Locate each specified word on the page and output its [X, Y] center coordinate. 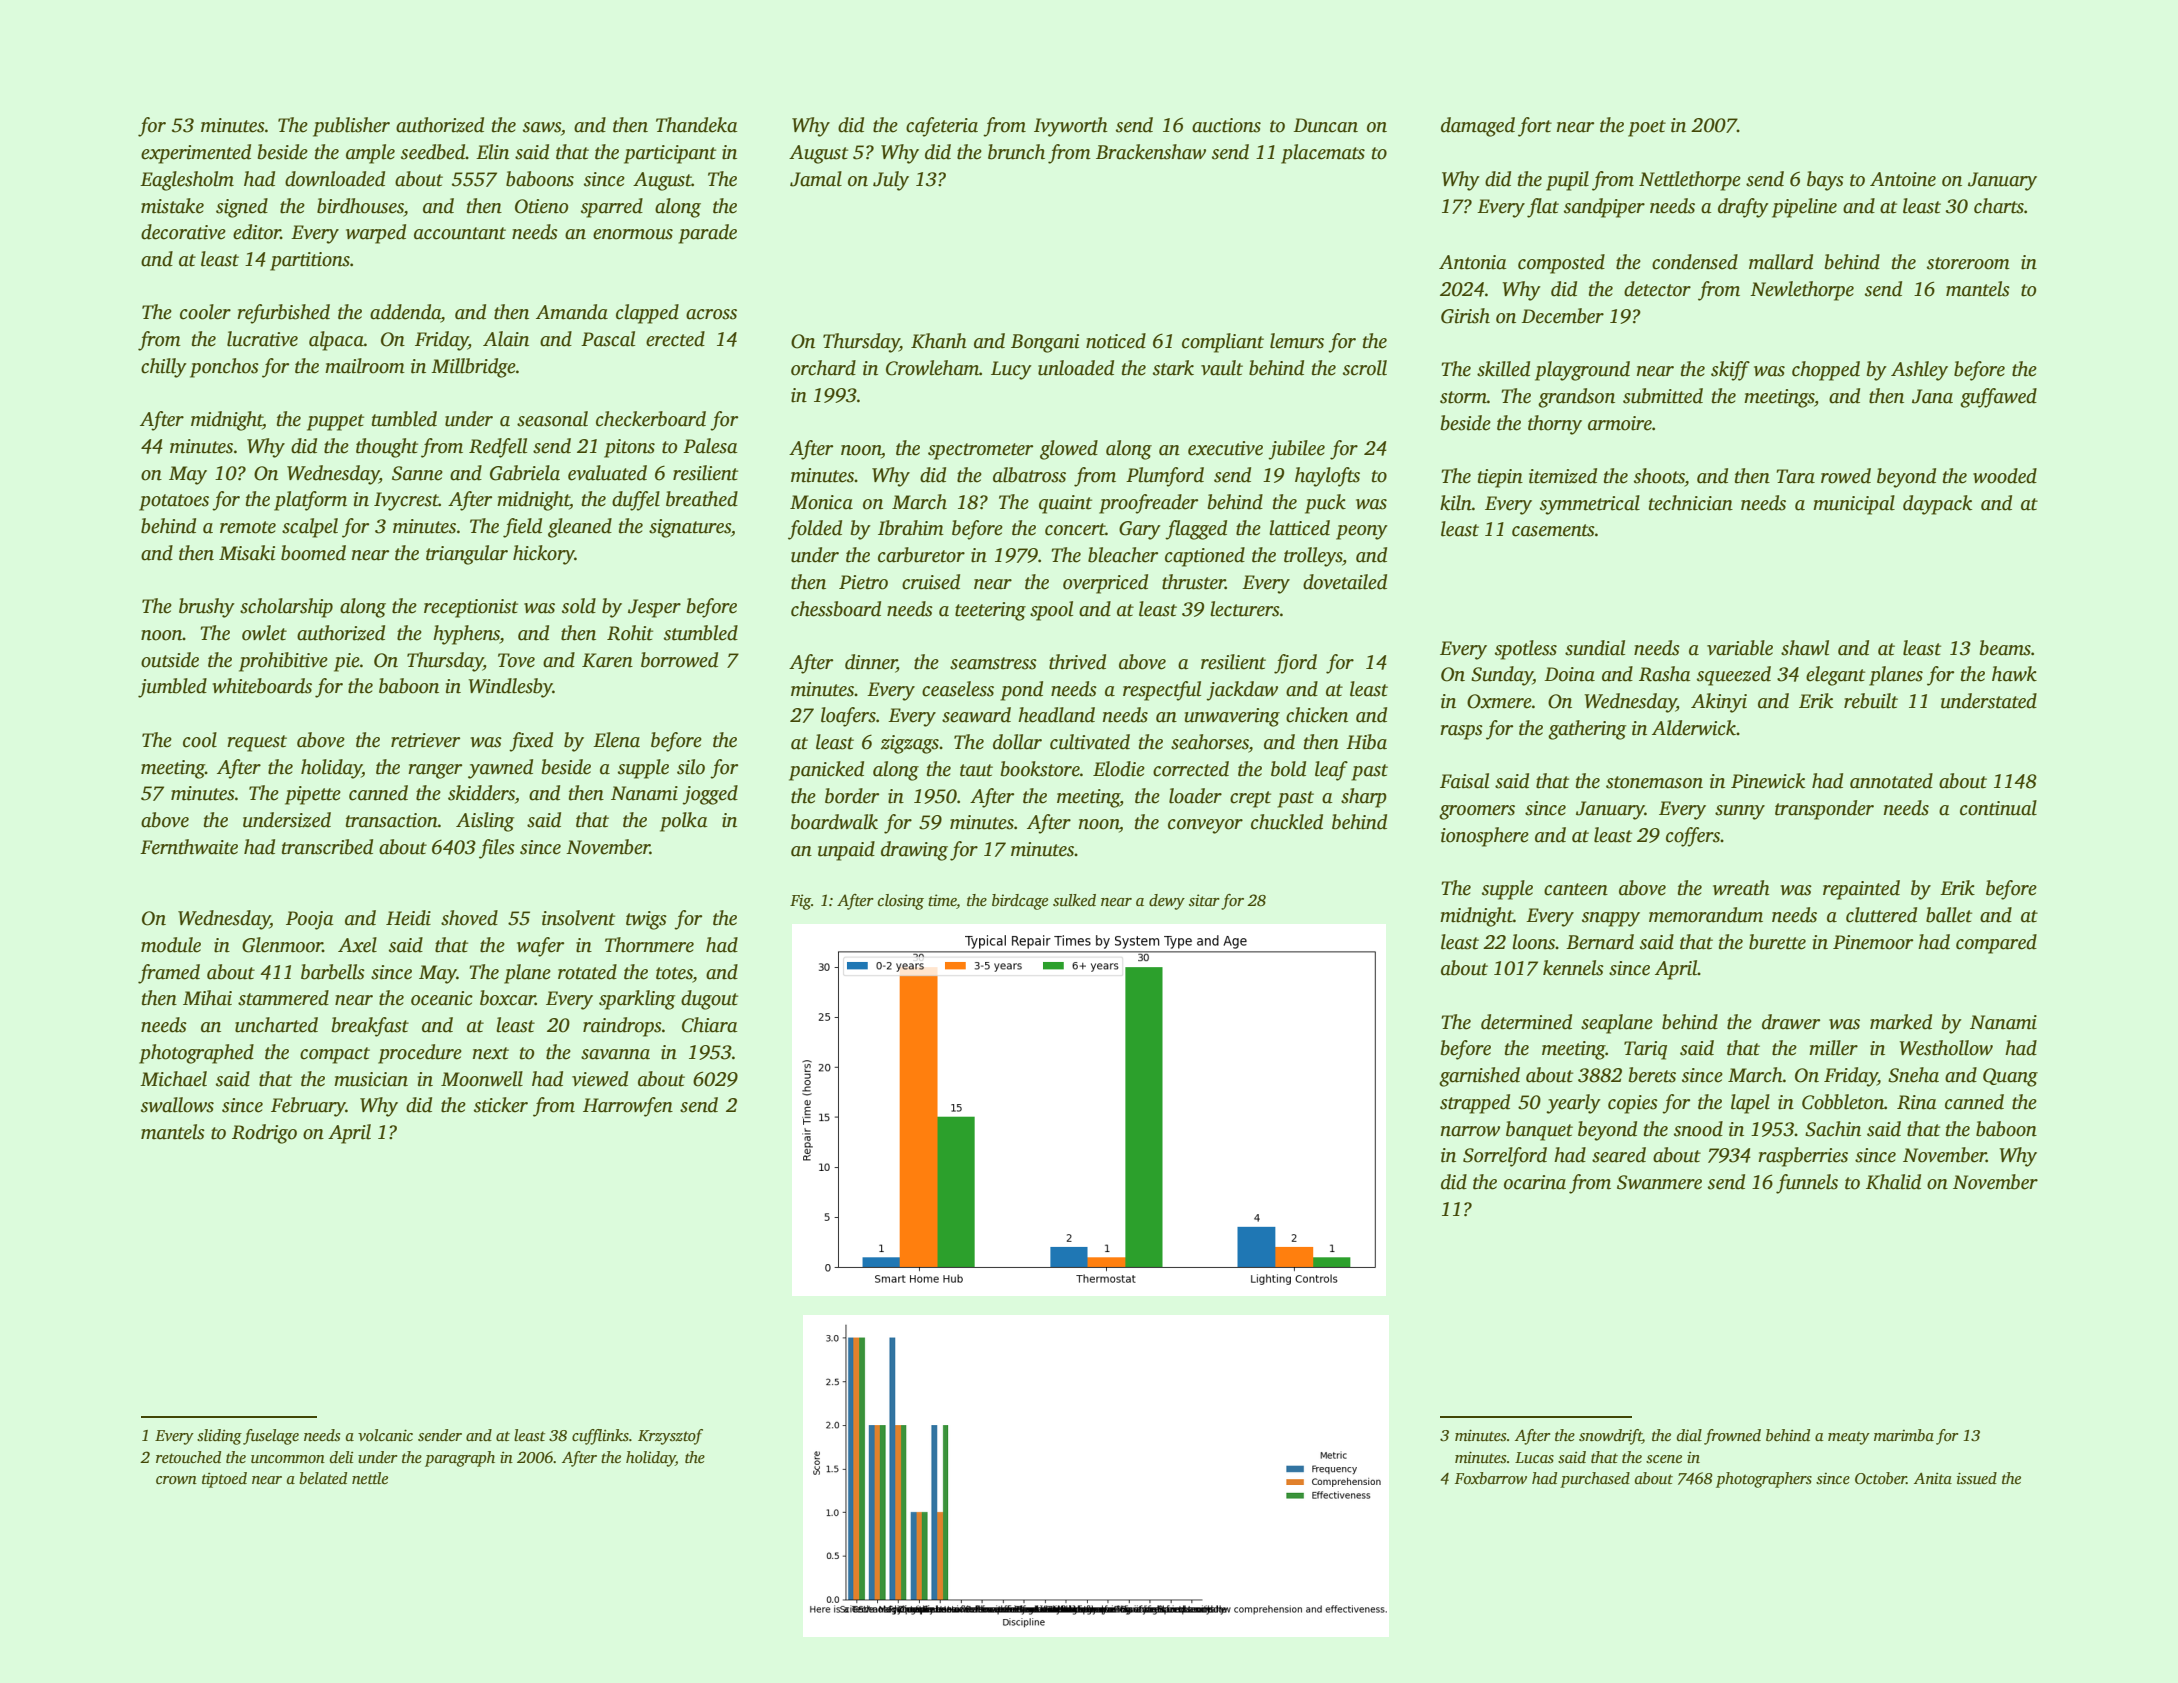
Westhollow [1946, 1048]
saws [542, 127]
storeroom [1968, 263]
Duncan [1325, 125]
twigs [646, 920]
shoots [1659, 476]
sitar [1204, 900]
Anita [1933, 1478]
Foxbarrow [1491, 1478]
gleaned [580, 528]
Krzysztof [670, 1437]
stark [1173, 368]
